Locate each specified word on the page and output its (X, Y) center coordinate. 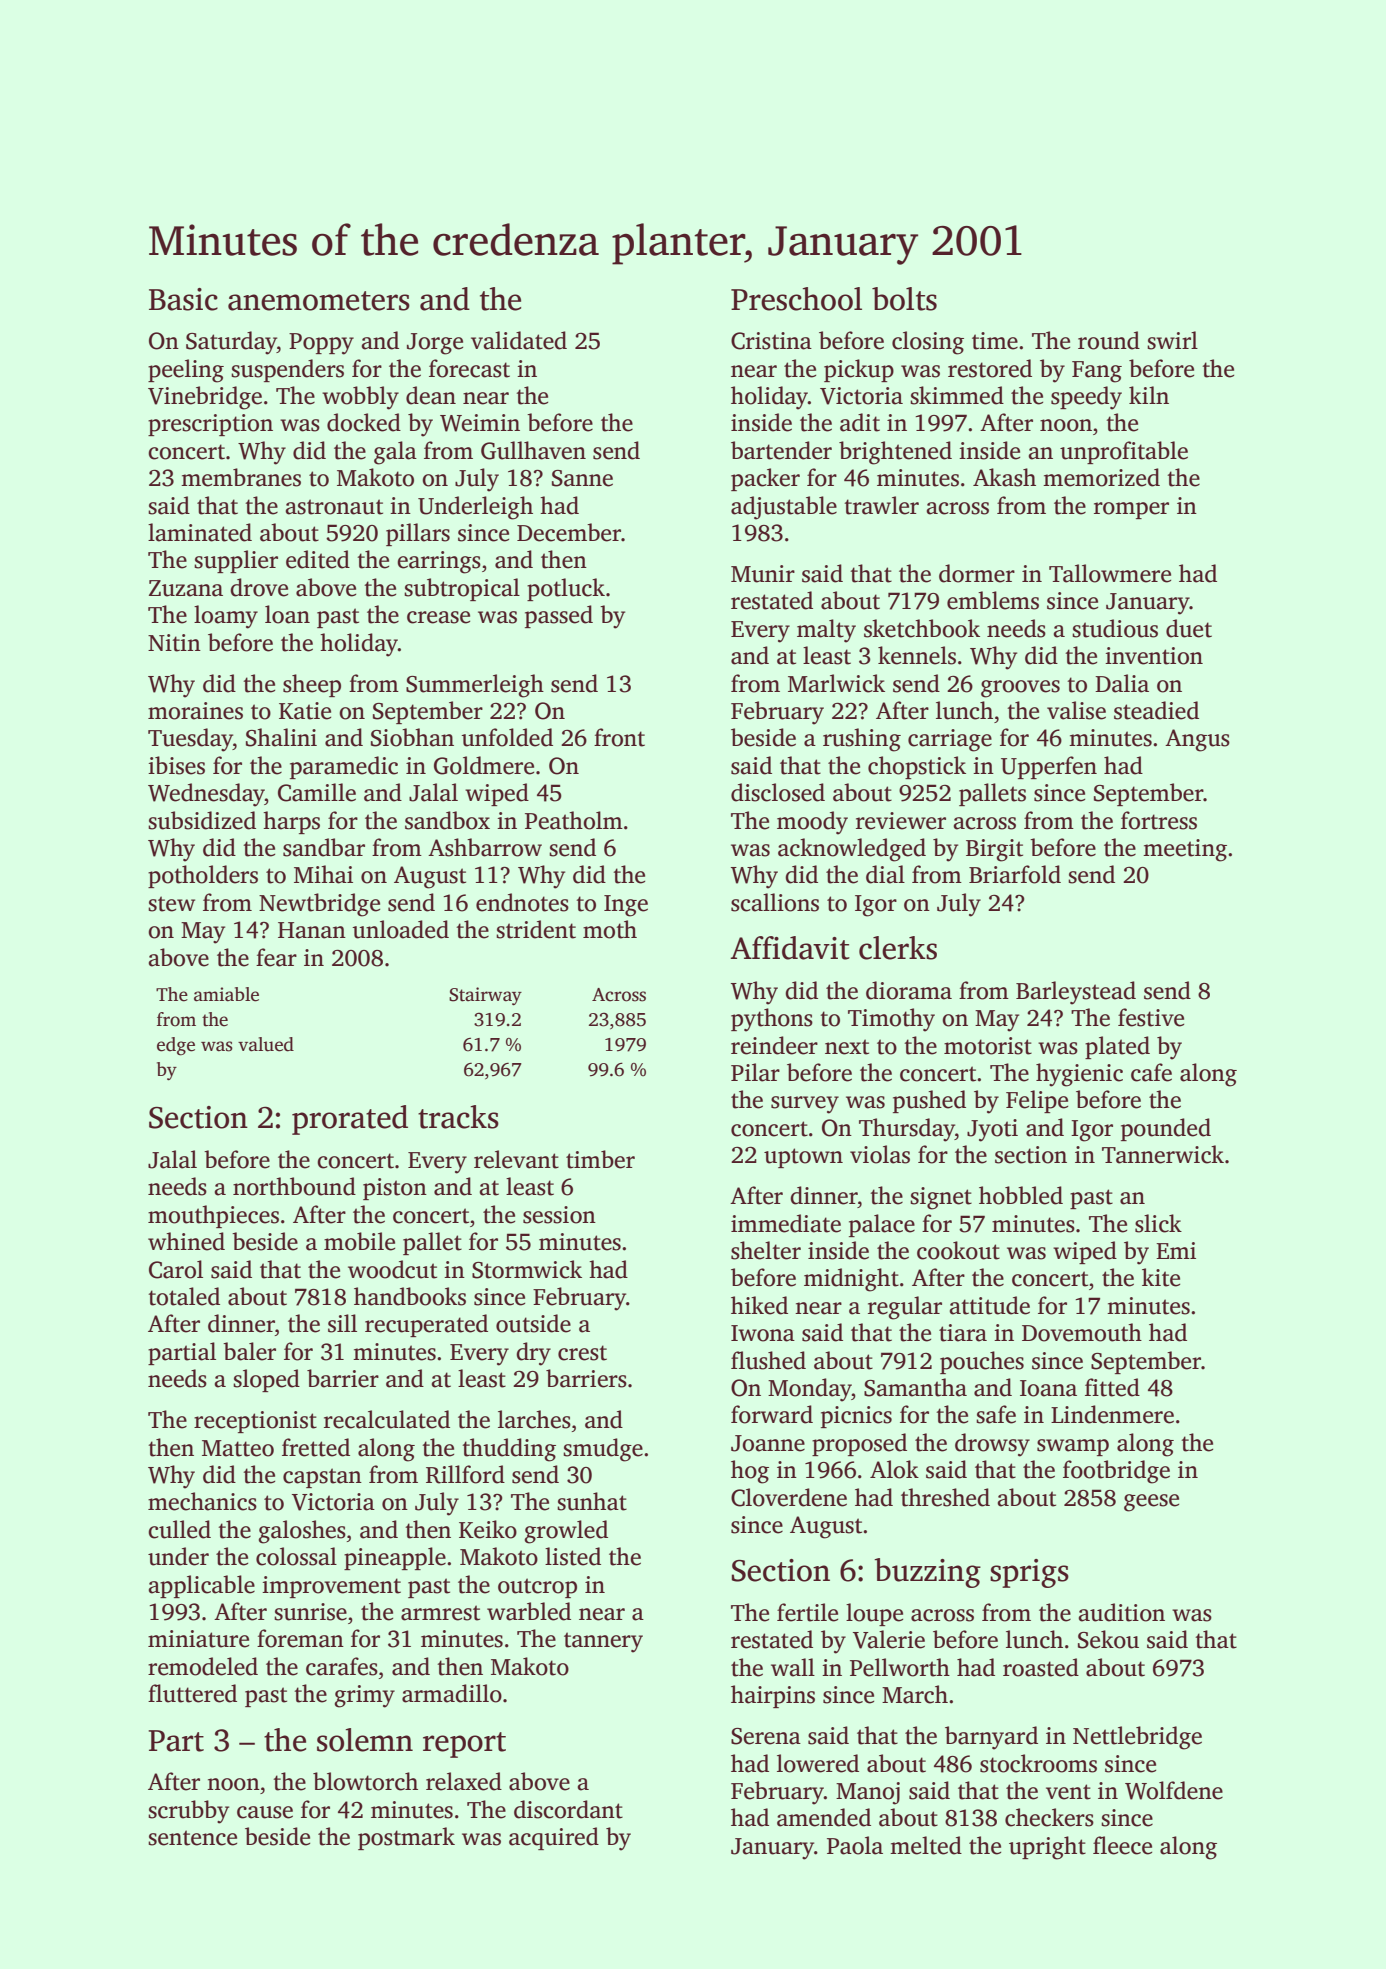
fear (276, 957)
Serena (766, 1736)
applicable (201, 1586)
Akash (1004, 477)
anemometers (319, 301)
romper (1131, 510)
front (619, 737)
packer (765, 479)
